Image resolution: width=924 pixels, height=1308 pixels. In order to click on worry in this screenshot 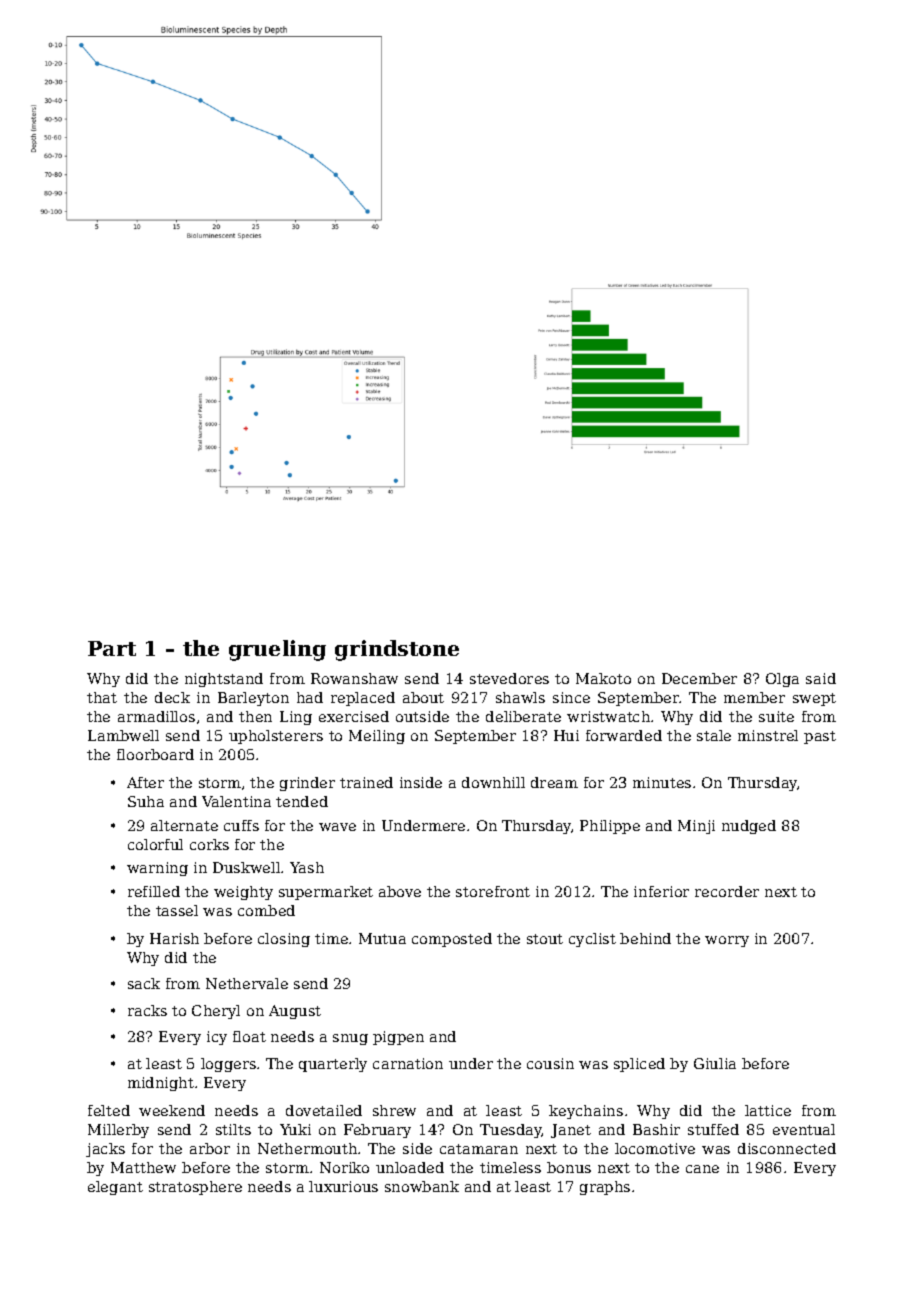, I will do `click(727, 941)`.
